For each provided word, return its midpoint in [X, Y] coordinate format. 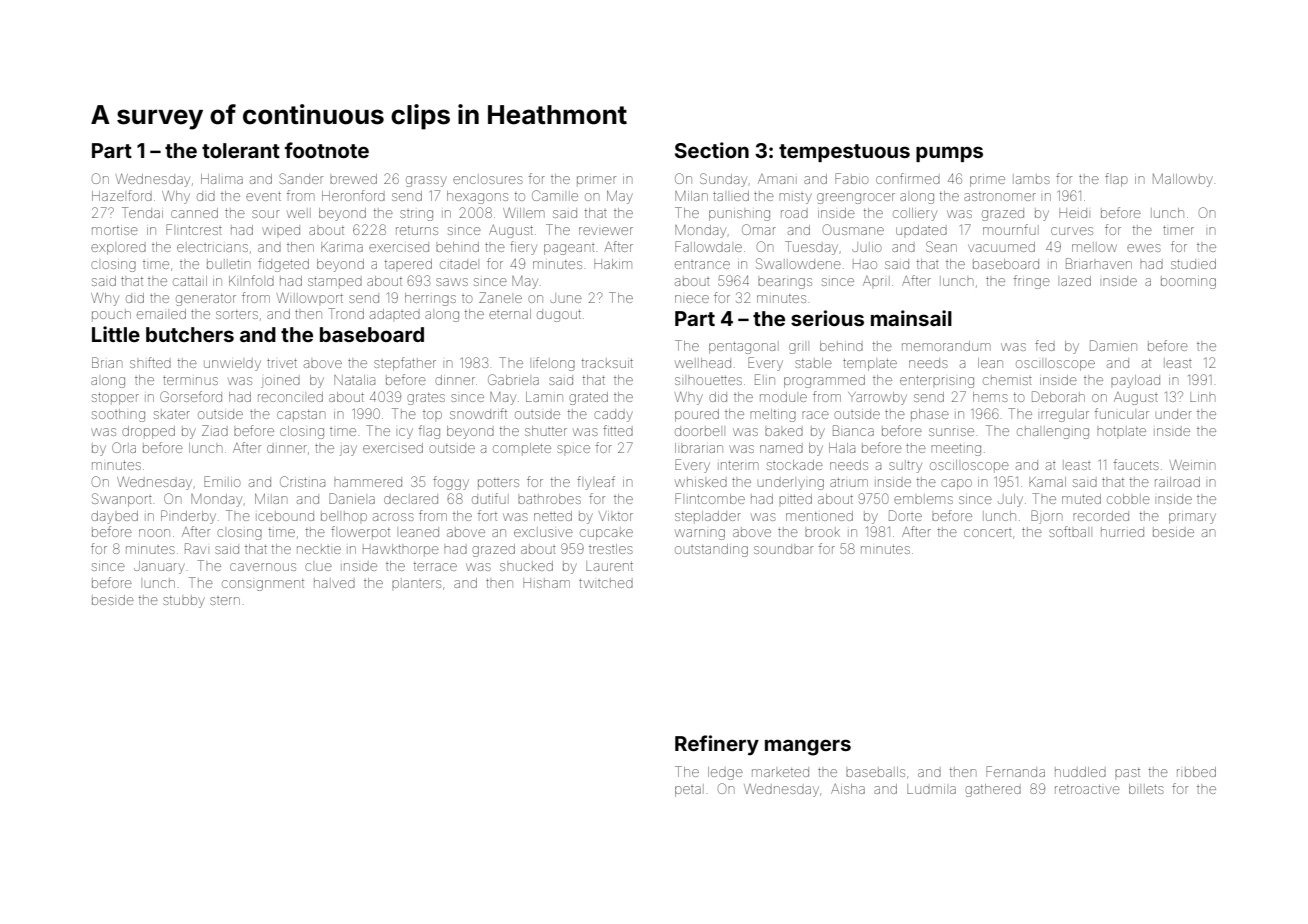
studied [1193, 264]
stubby [184, 601]
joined [280, 382]
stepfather [405, 364]
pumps [949, 154]
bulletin [228, 264]
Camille [555, 195]
